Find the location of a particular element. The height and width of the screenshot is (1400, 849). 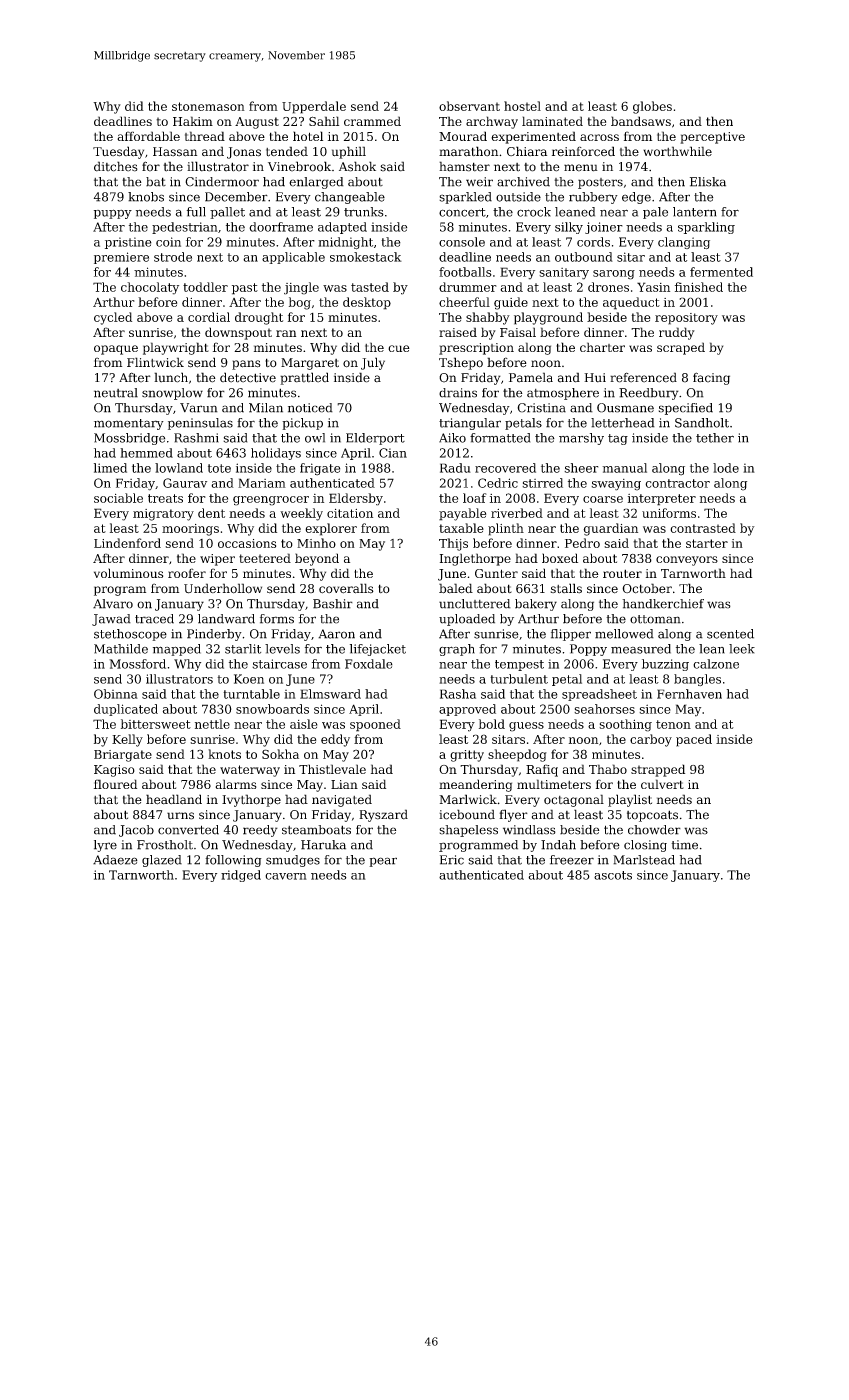

Eliska is located at coordinates (708, 182).
